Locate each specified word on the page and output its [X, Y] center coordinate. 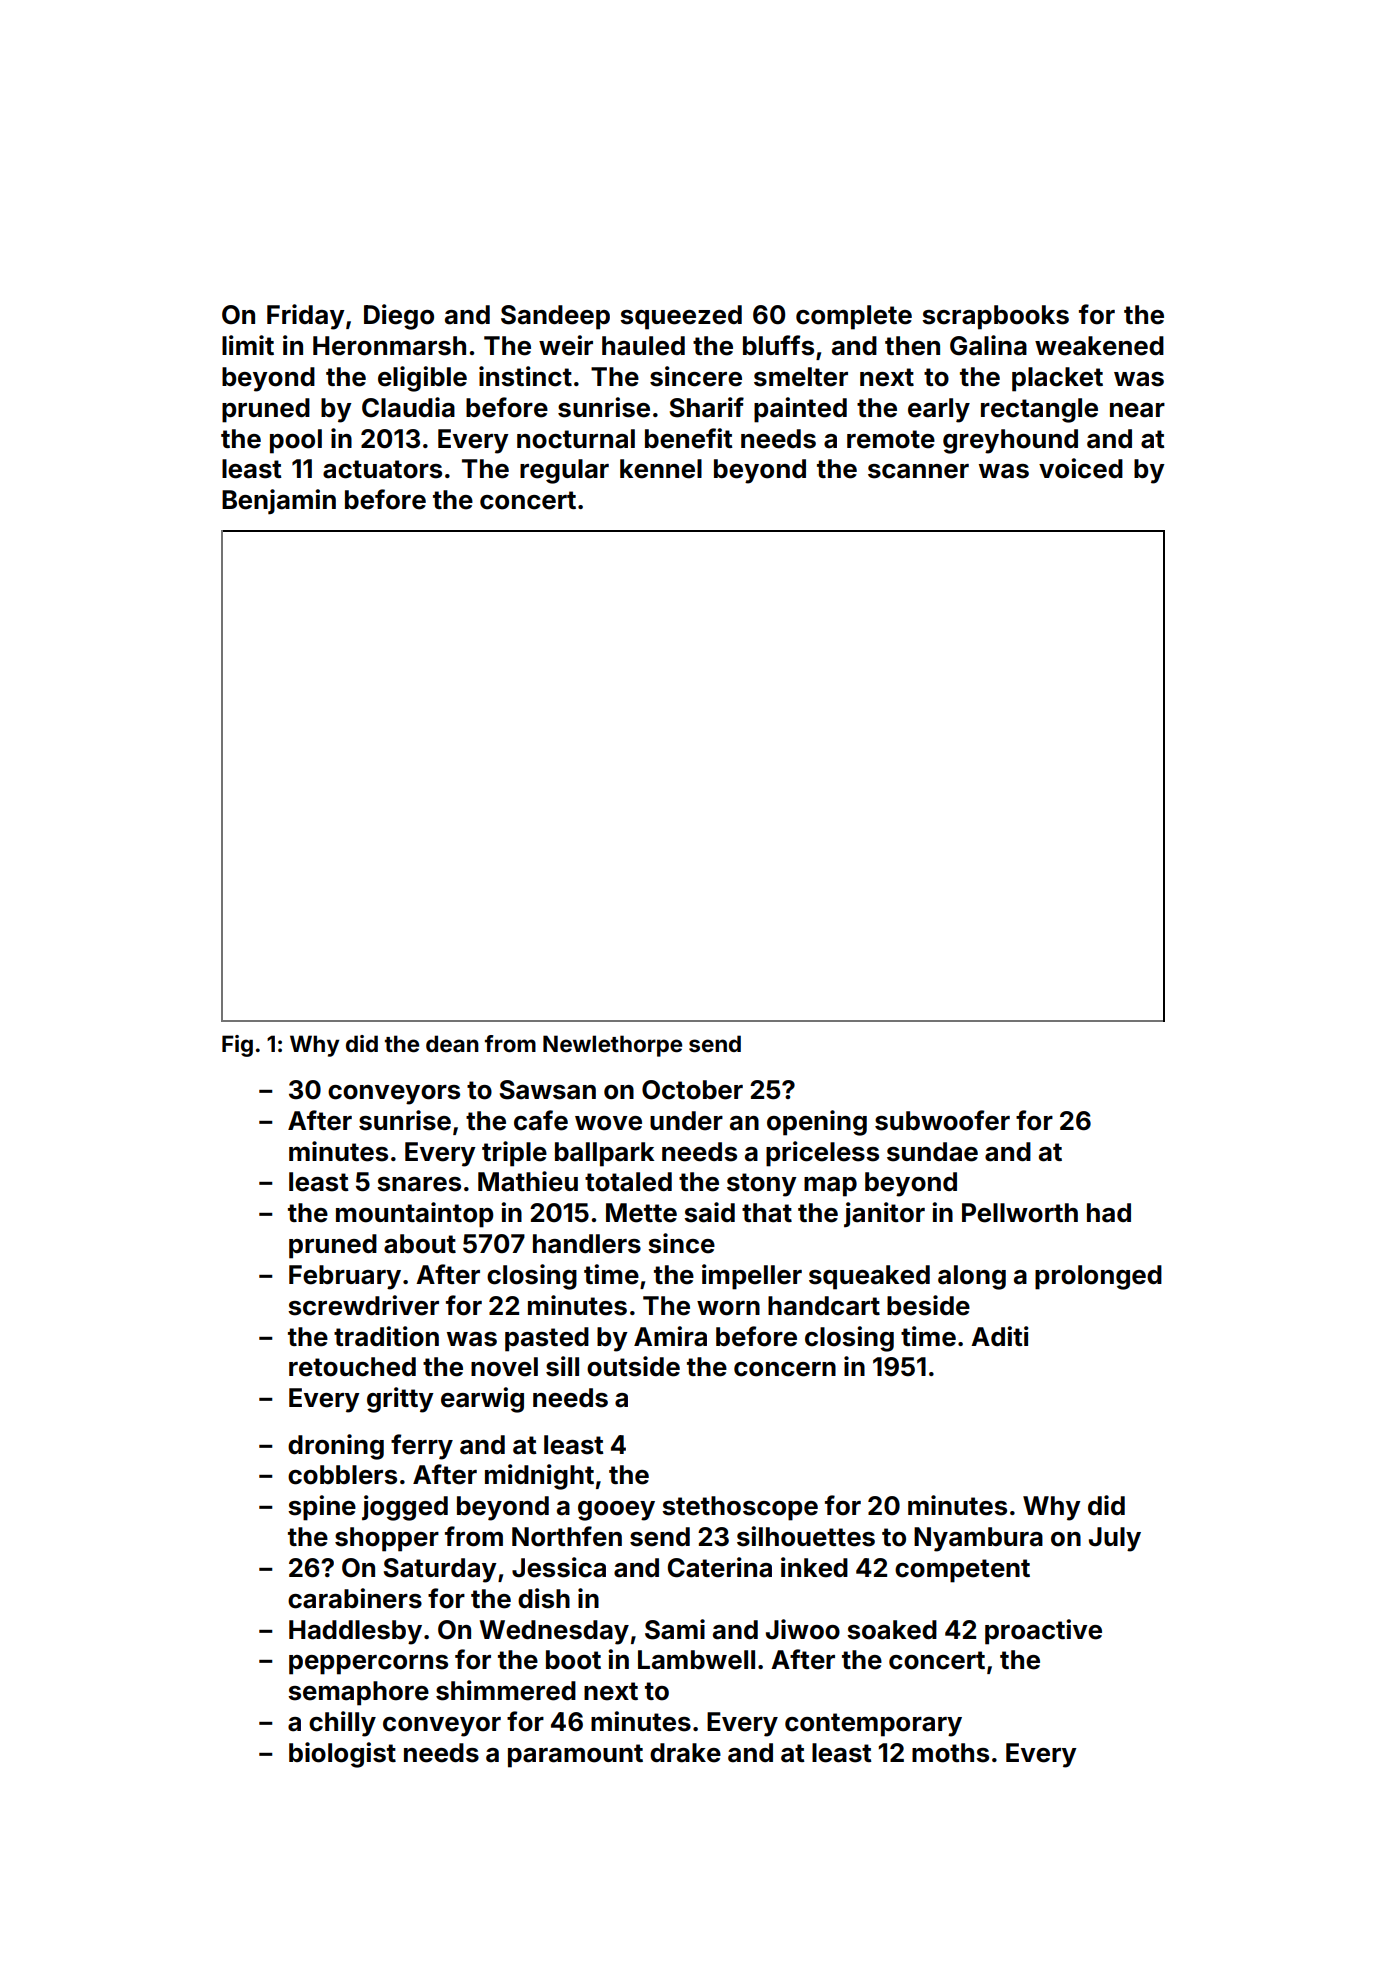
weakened [1099, 346]
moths [950, 1753]
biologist [342, 1755]
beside [928, 1305]
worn [728, 1308]
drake [685, 1753]
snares [419, 1184]
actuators [382, 469]
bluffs [778, 345]
